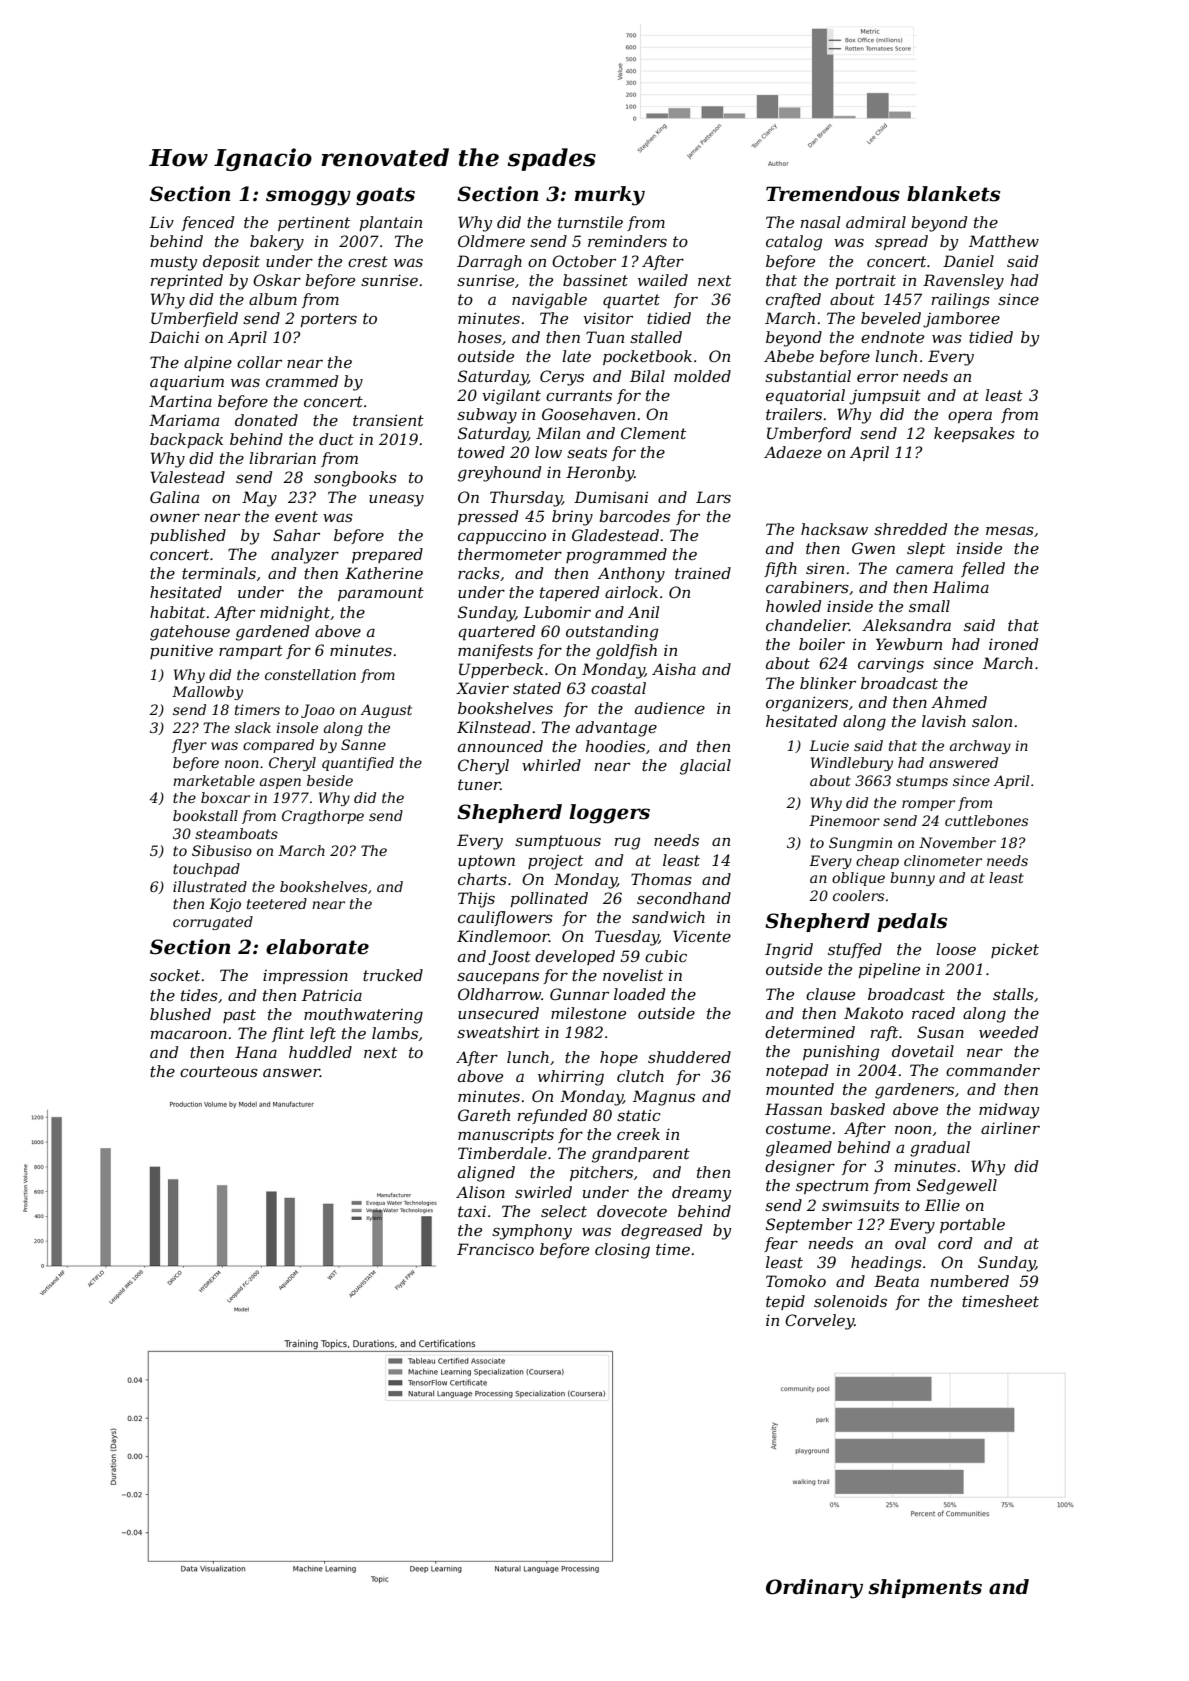  What do you see at coordinates (385, 196) in the screenshot?
I see `goats` at bounding box center [385, 196].
